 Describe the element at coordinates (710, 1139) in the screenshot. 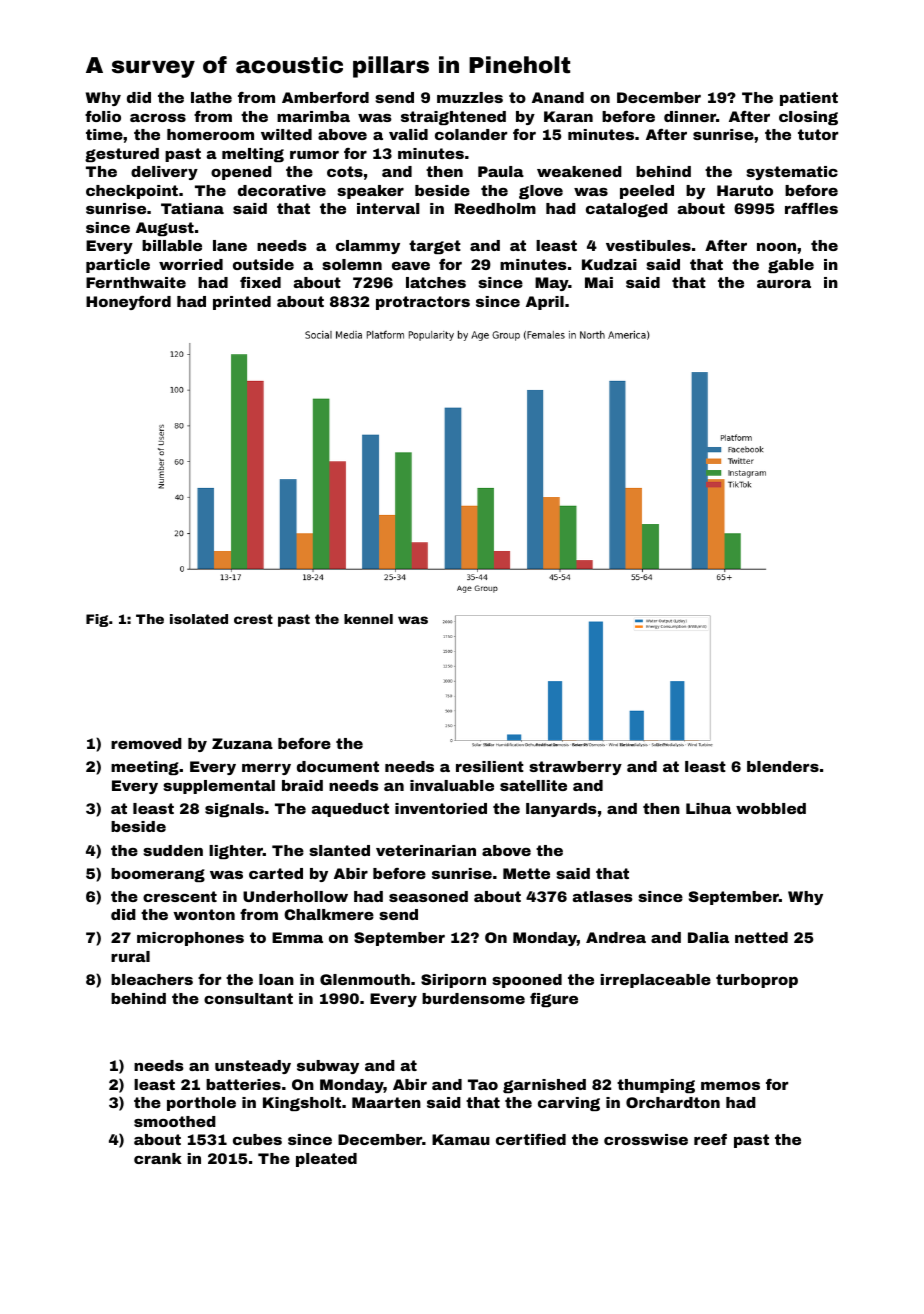

I see `reef` at that location.
